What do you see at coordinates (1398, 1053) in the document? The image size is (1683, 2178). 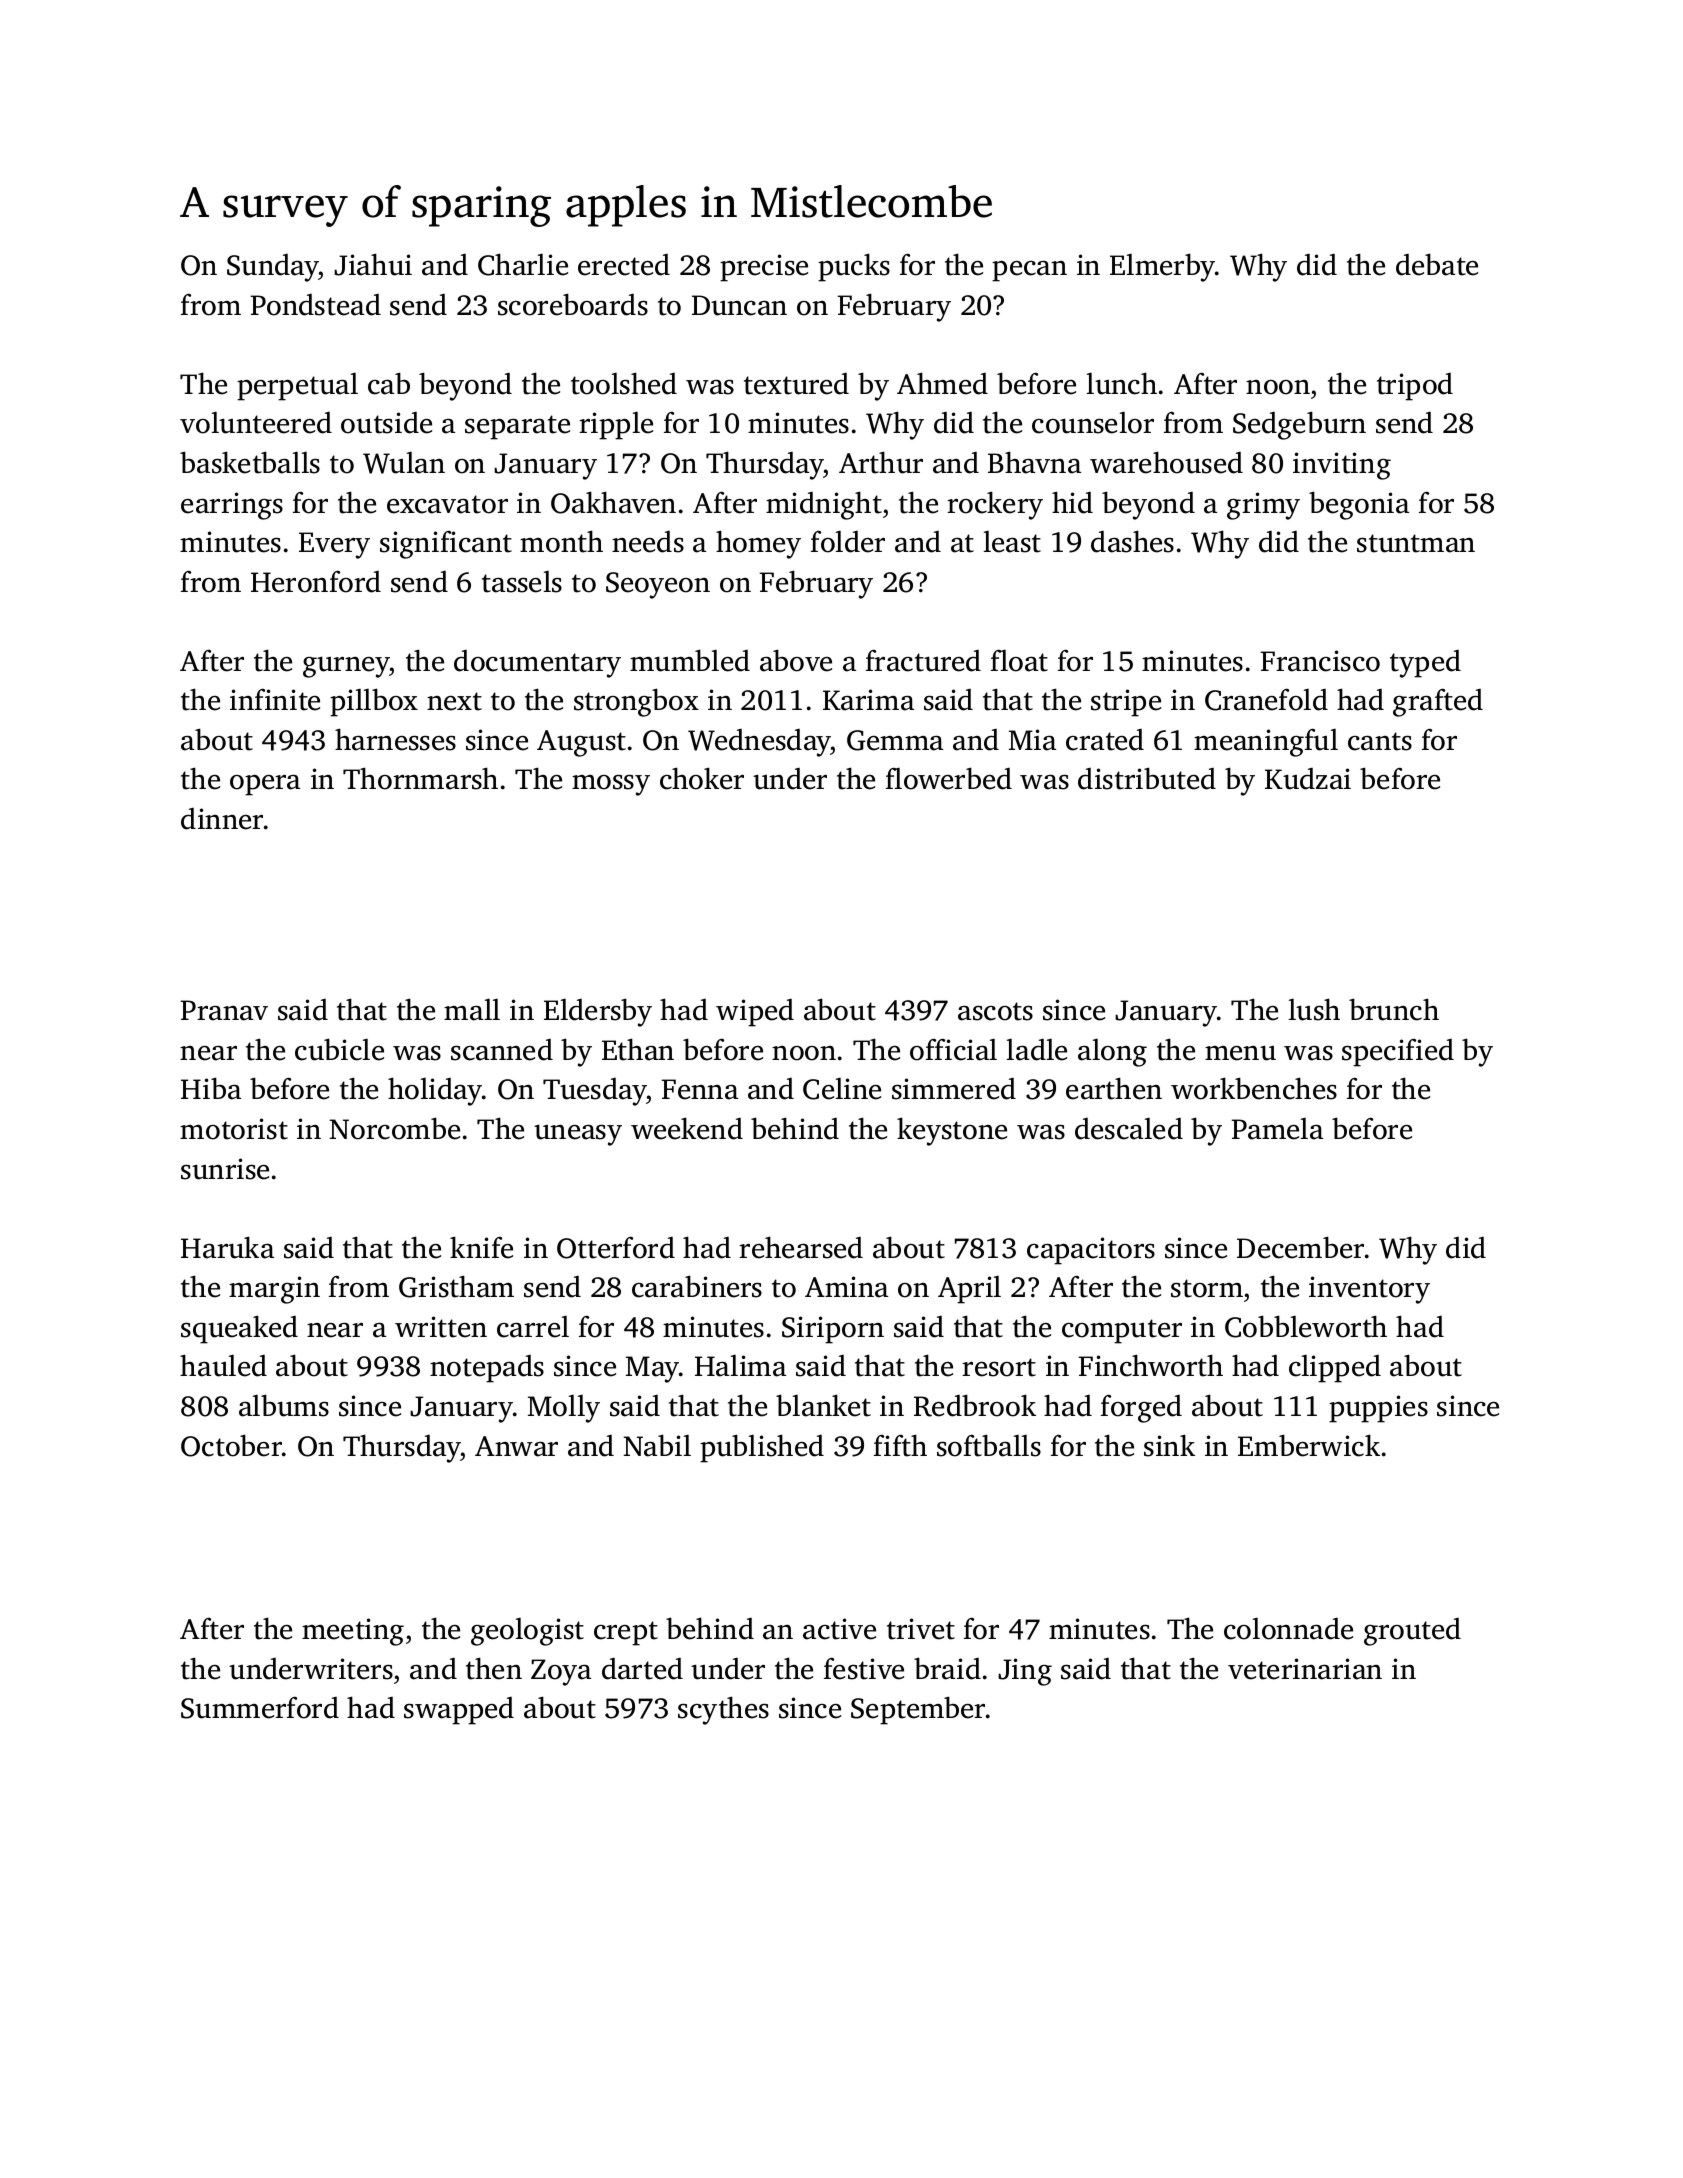 I see `specified` at bounding box center [1398, 1053].
